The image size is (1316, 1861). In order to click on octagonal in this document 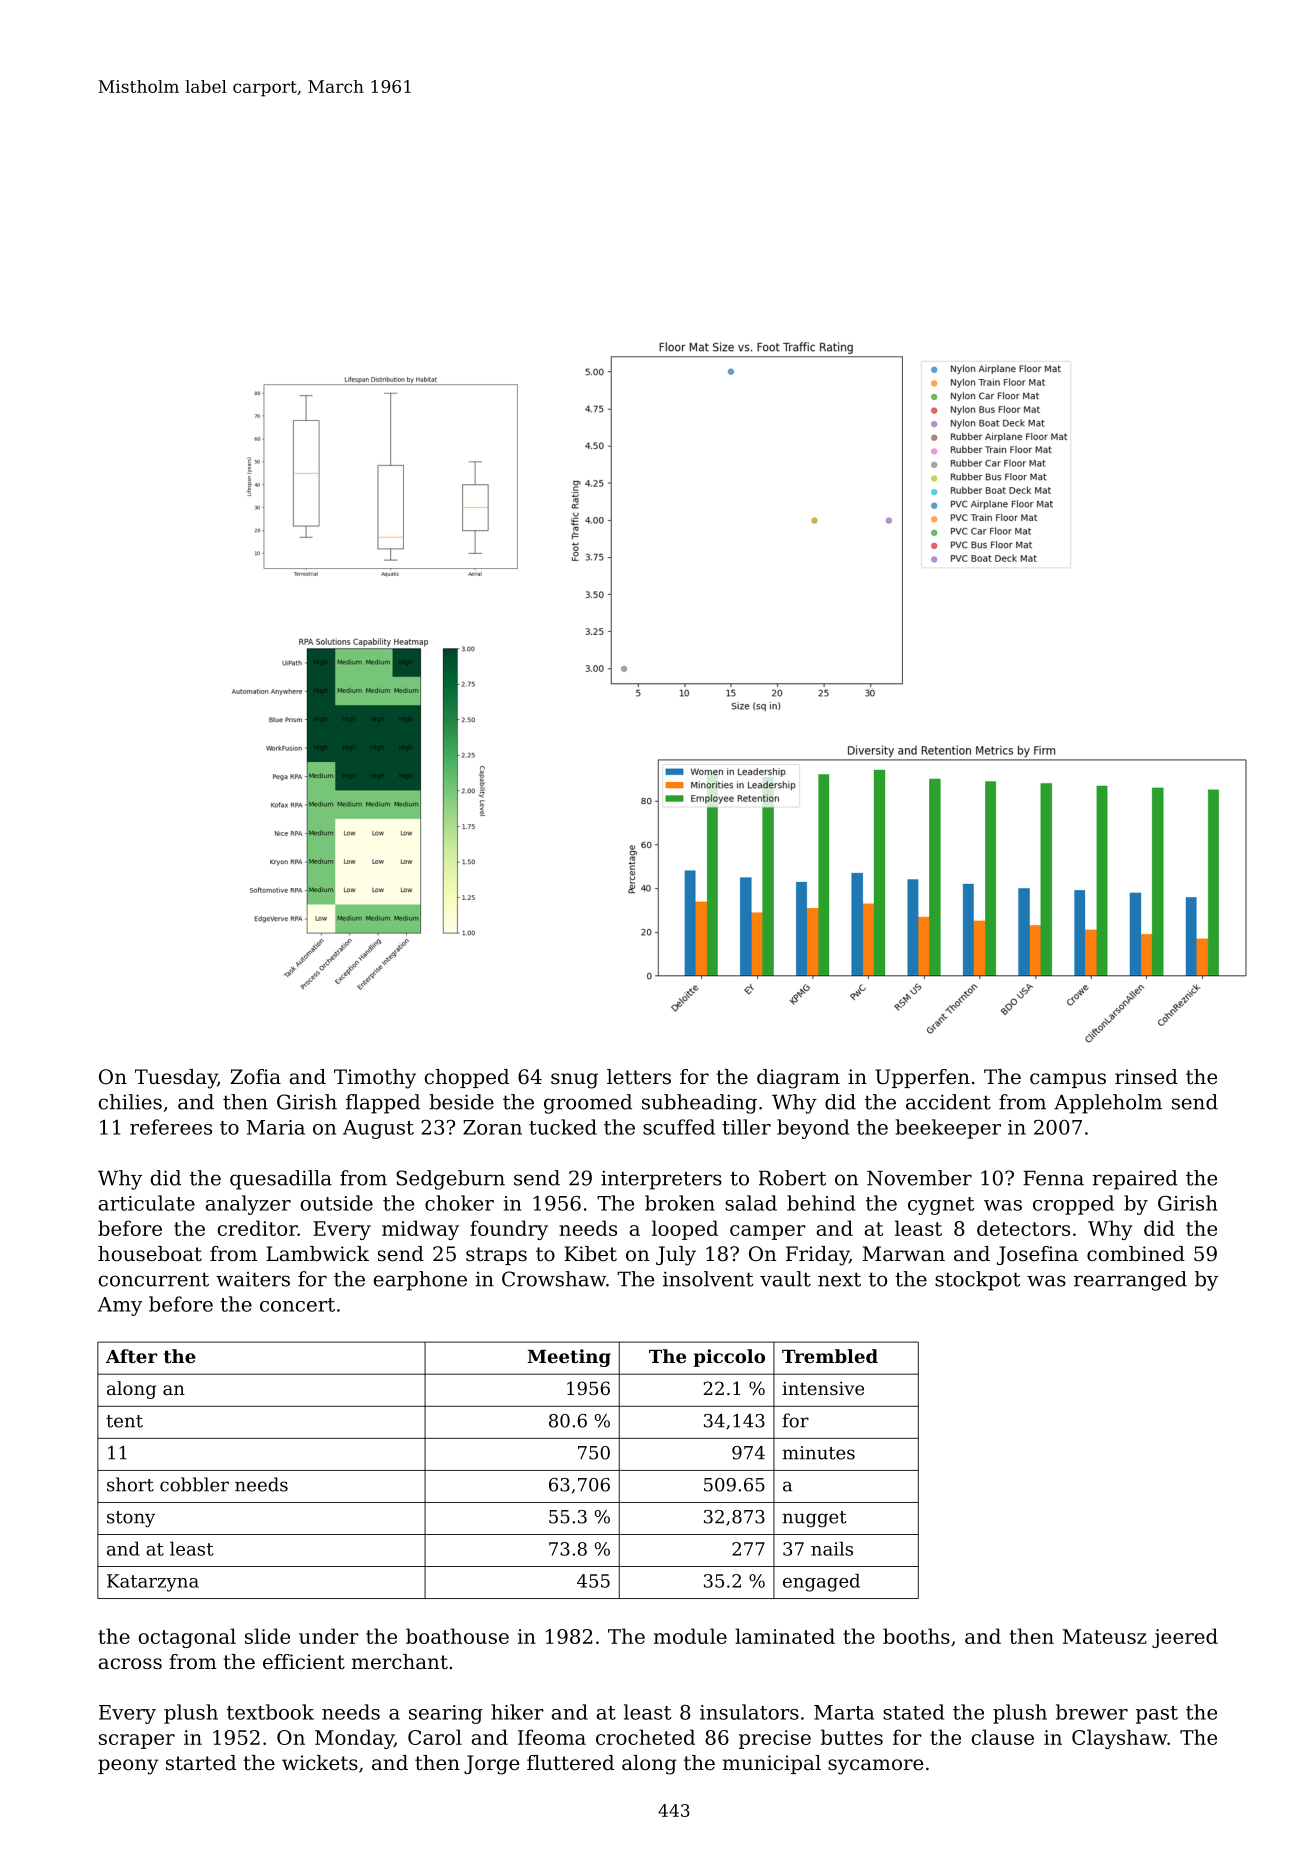, I will do `click(187, 1638)`.
